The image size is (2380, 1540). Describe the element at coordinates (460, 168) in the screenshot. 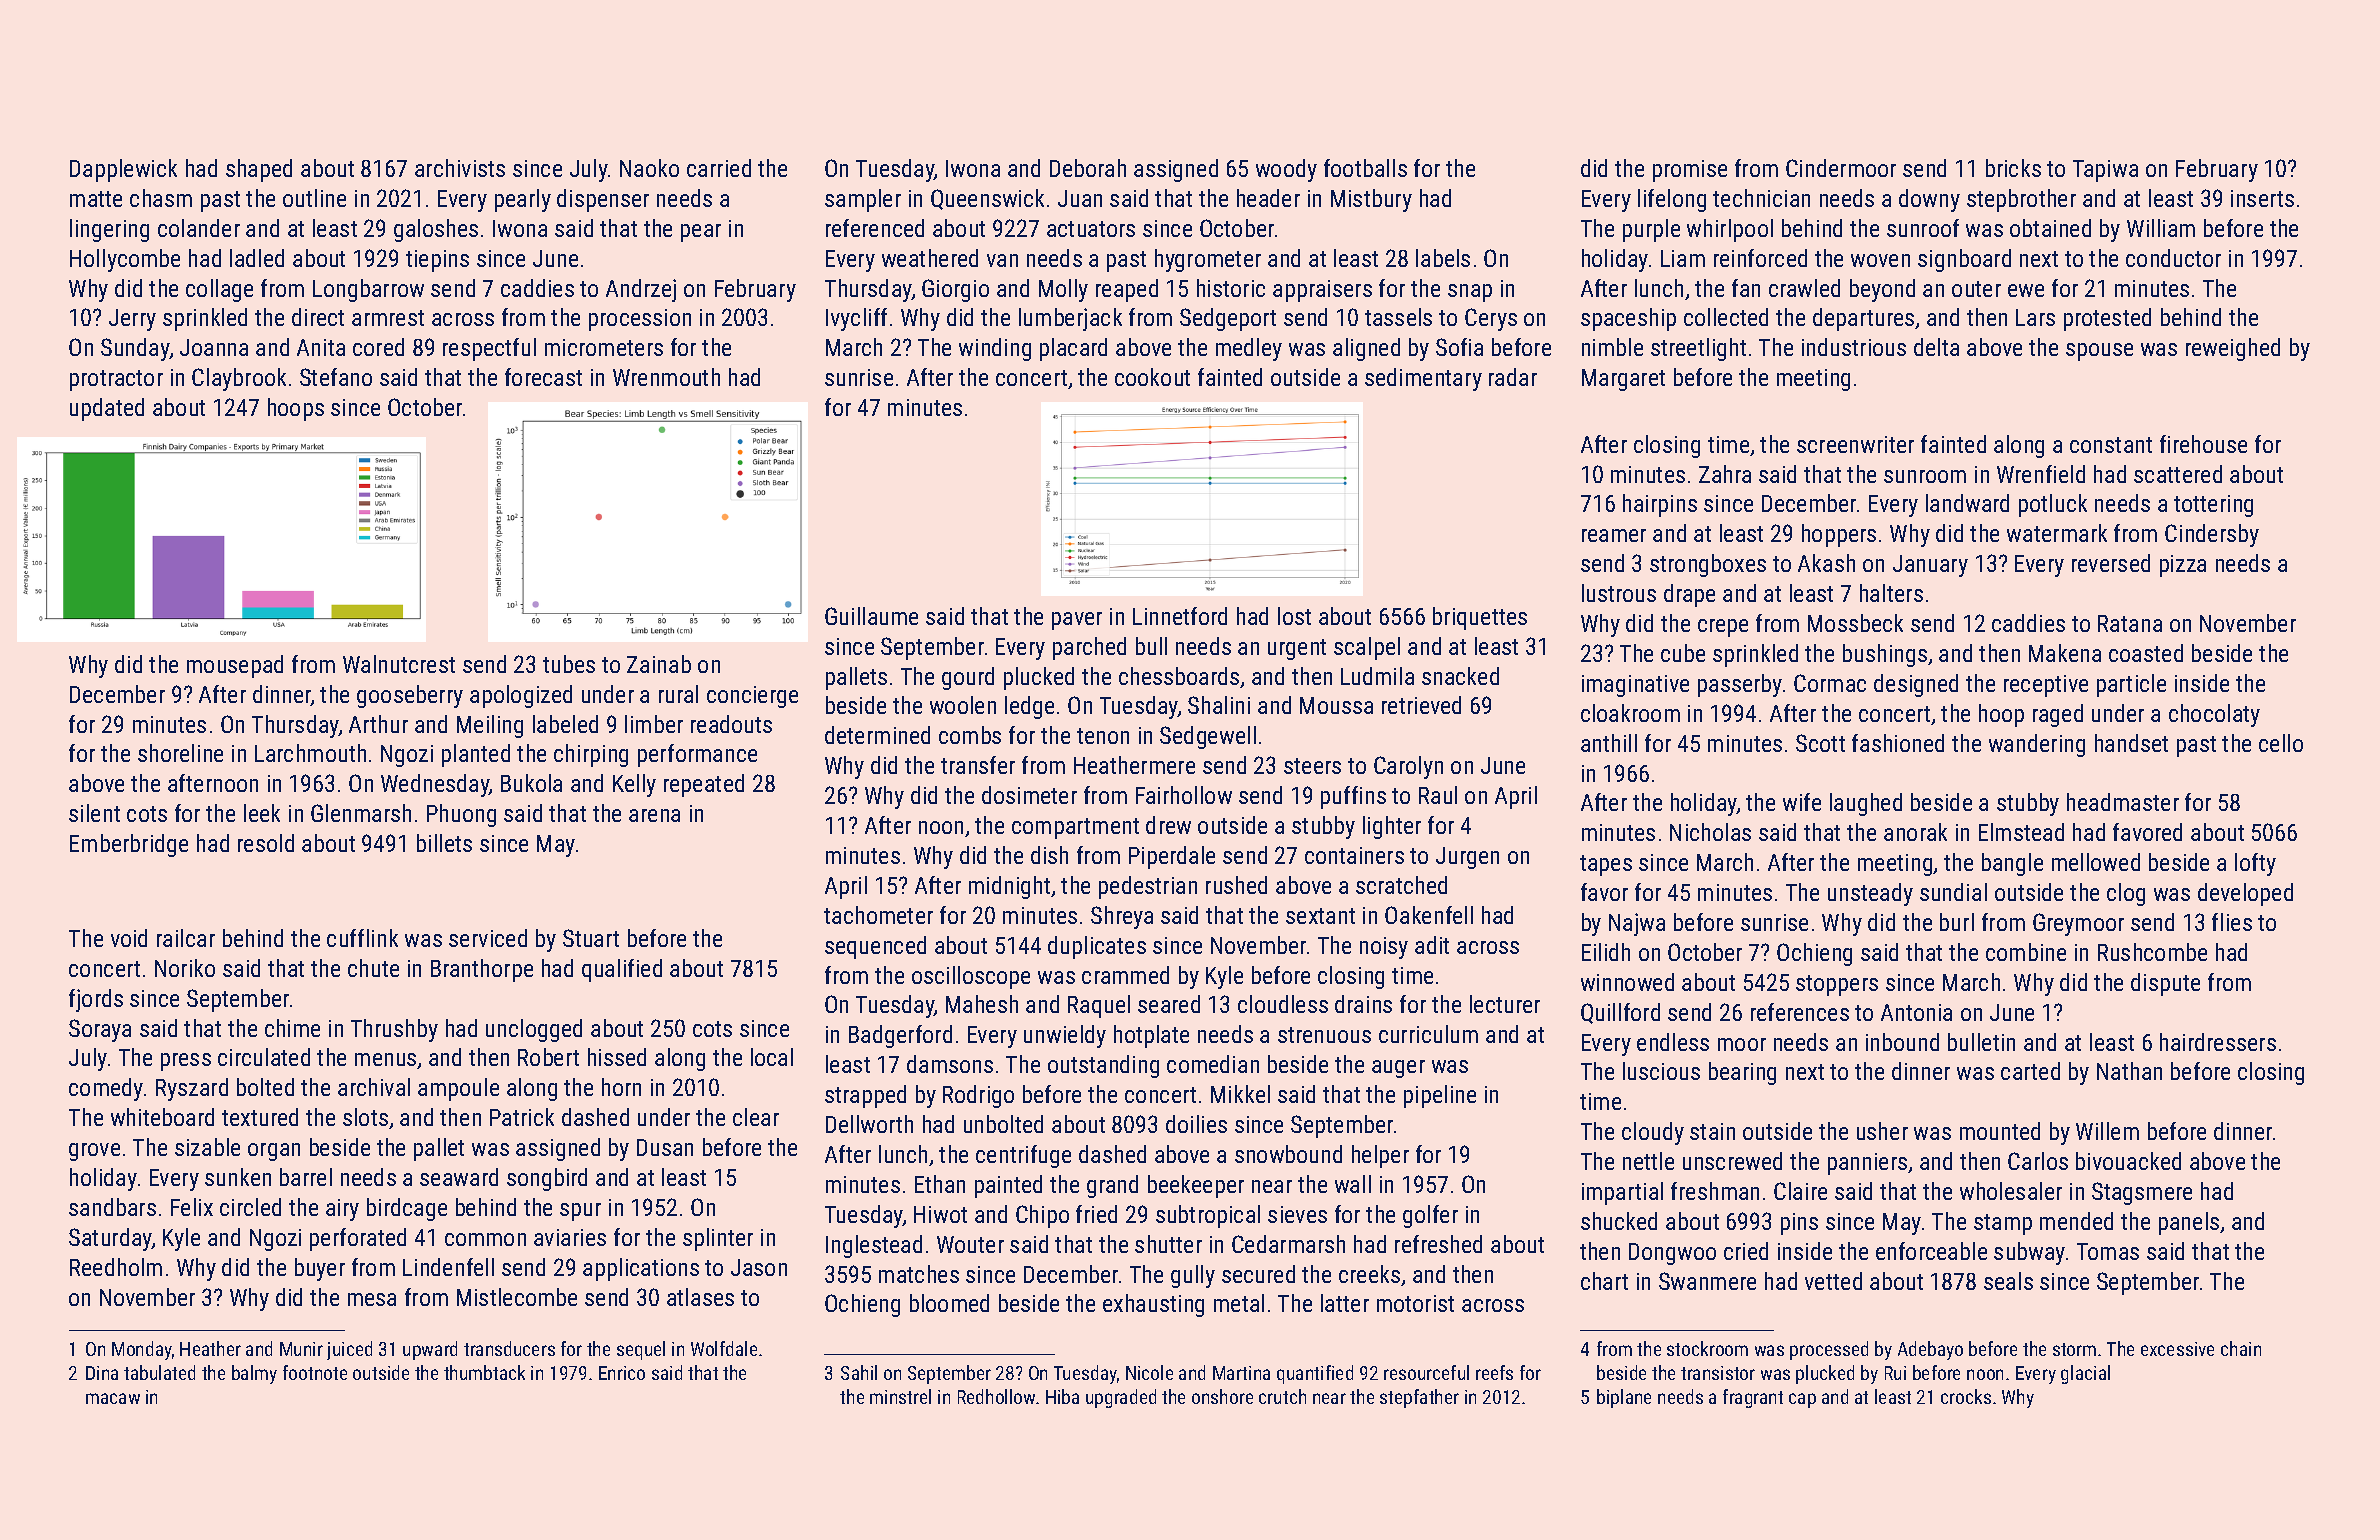

I see `archivists` at that location.
